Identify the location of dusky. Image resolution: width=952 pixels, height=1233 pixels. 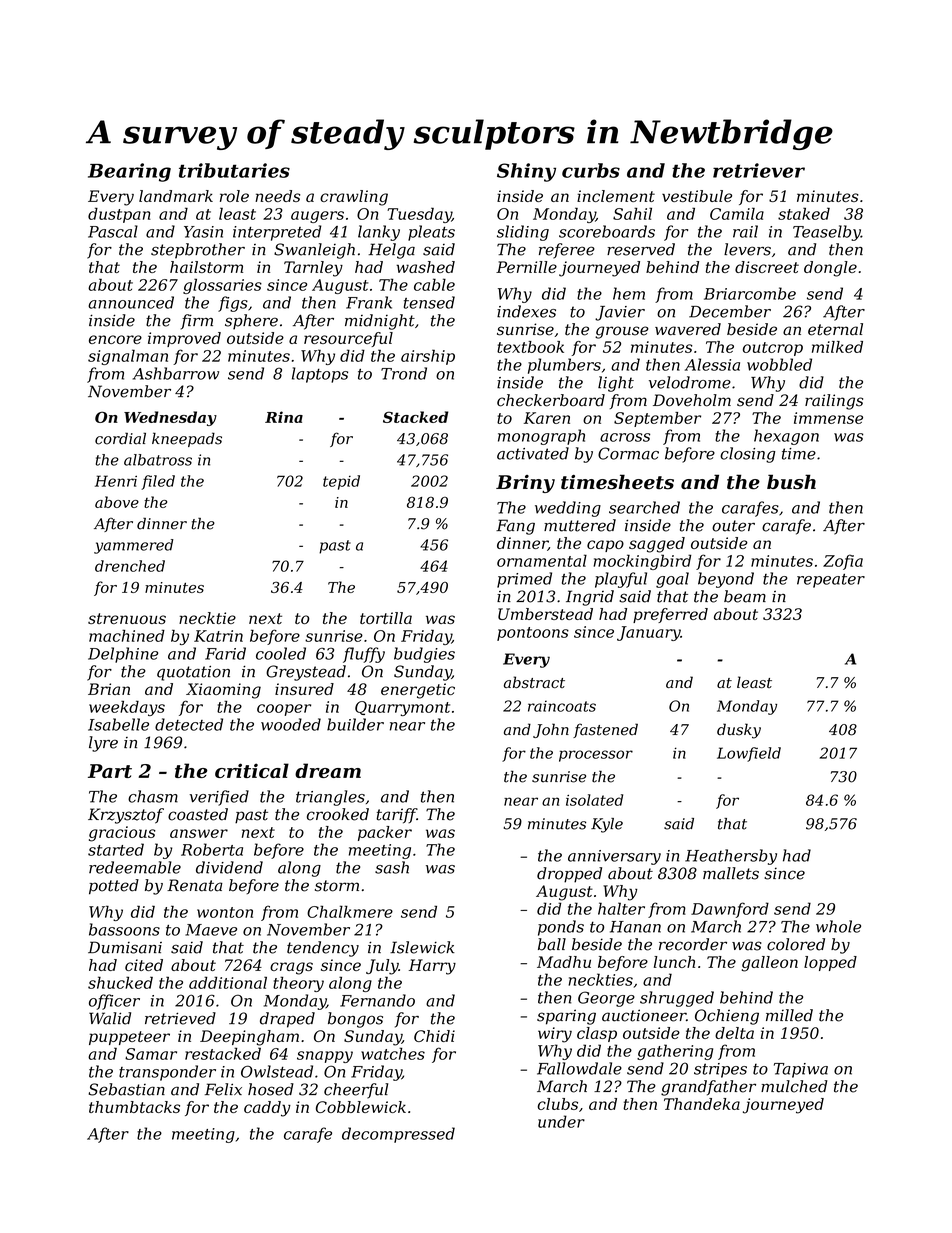
(739, 731).
